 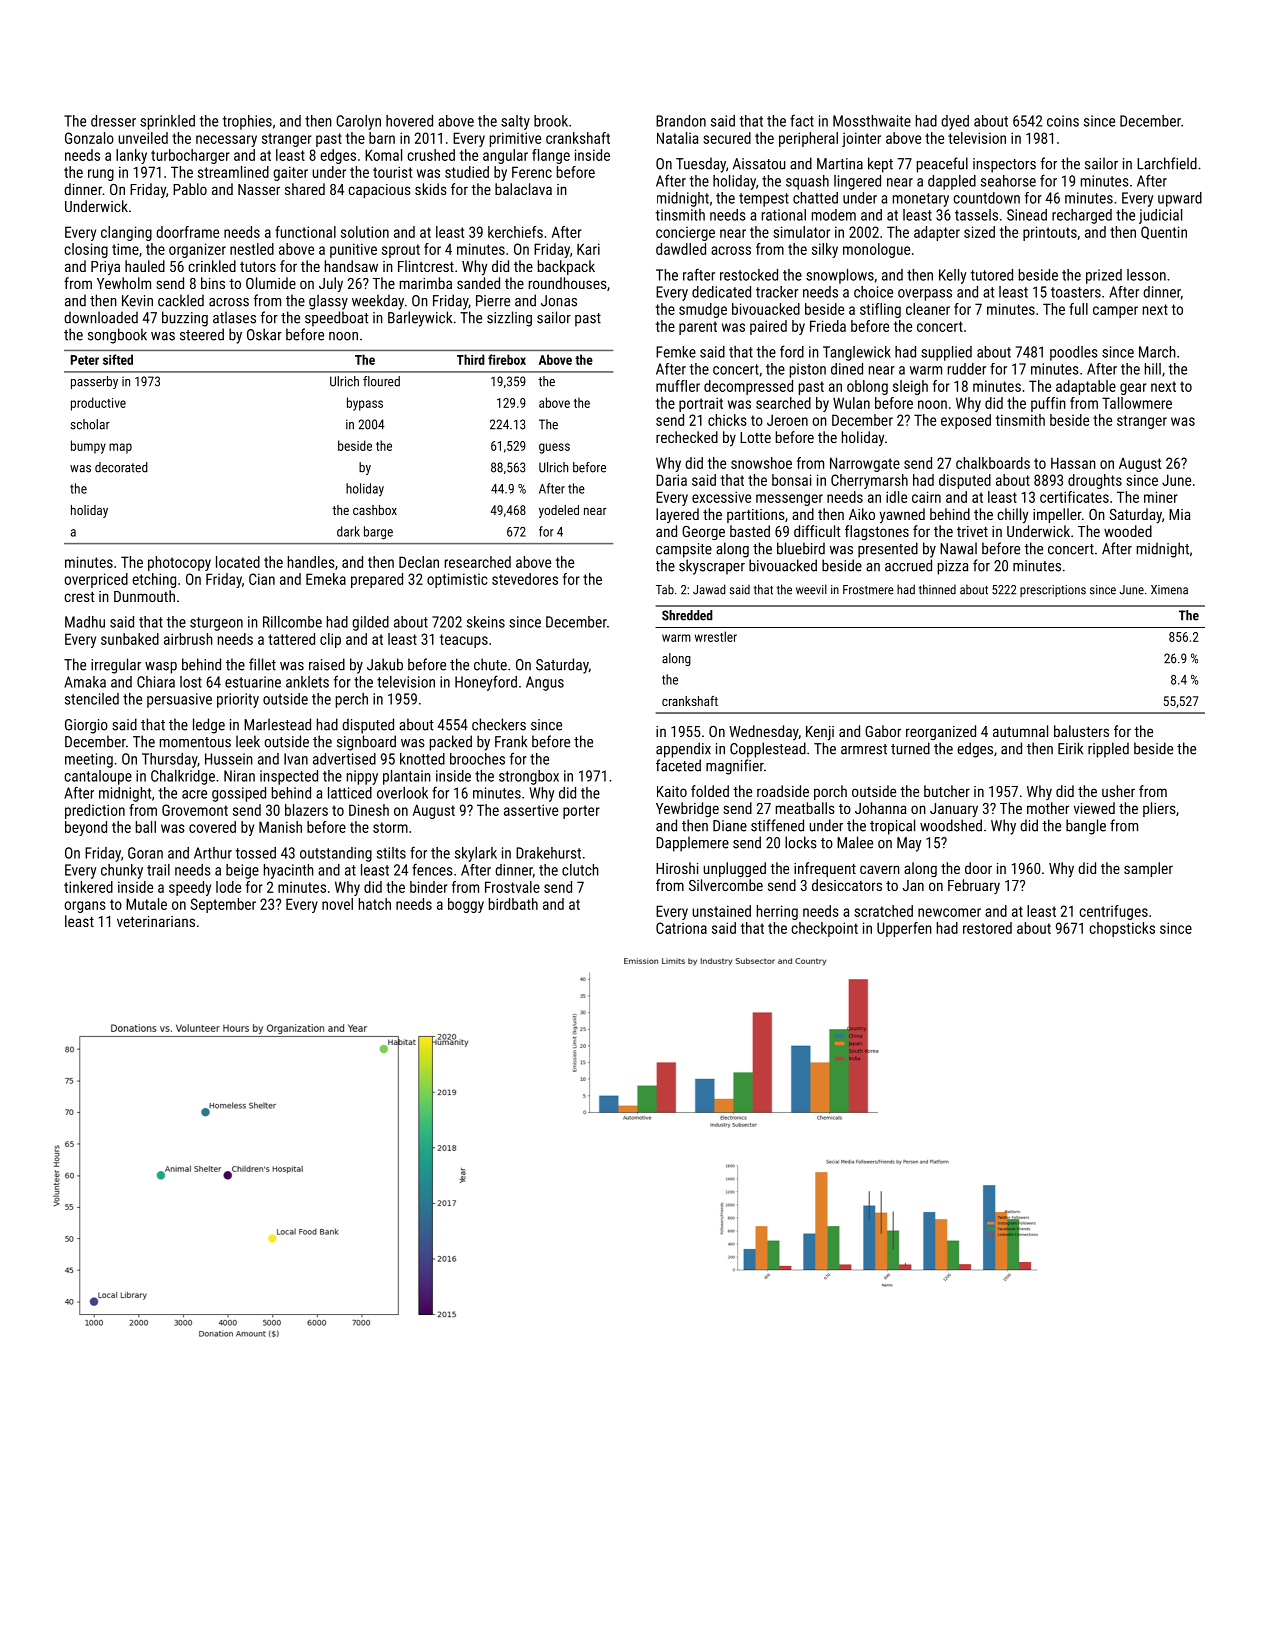 What do you see at coordinates (716, 636) in the image?
I see `wrestler` at bounding box center [716, 636].
